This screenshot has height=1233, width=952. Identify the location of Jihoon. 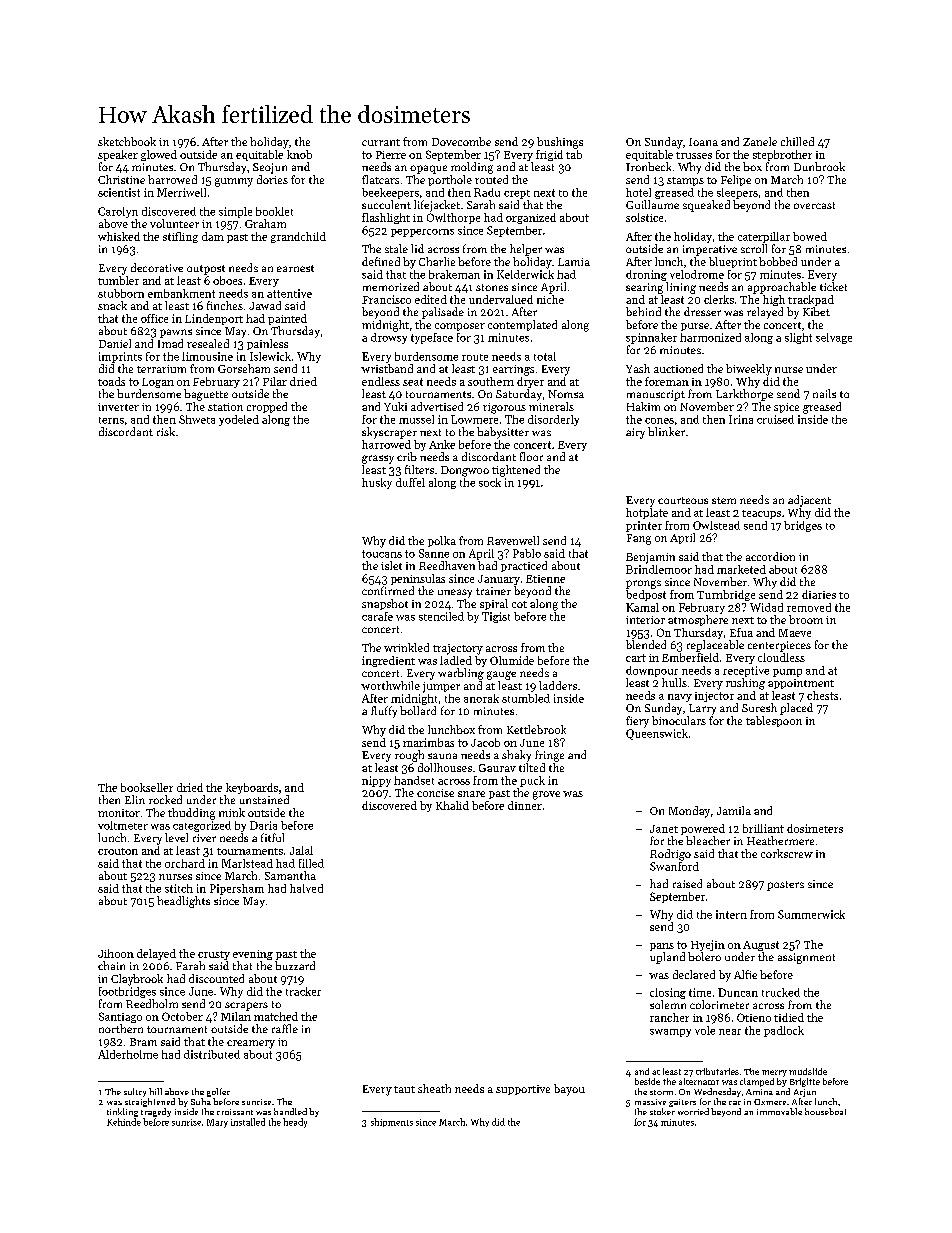
(116, 953).
